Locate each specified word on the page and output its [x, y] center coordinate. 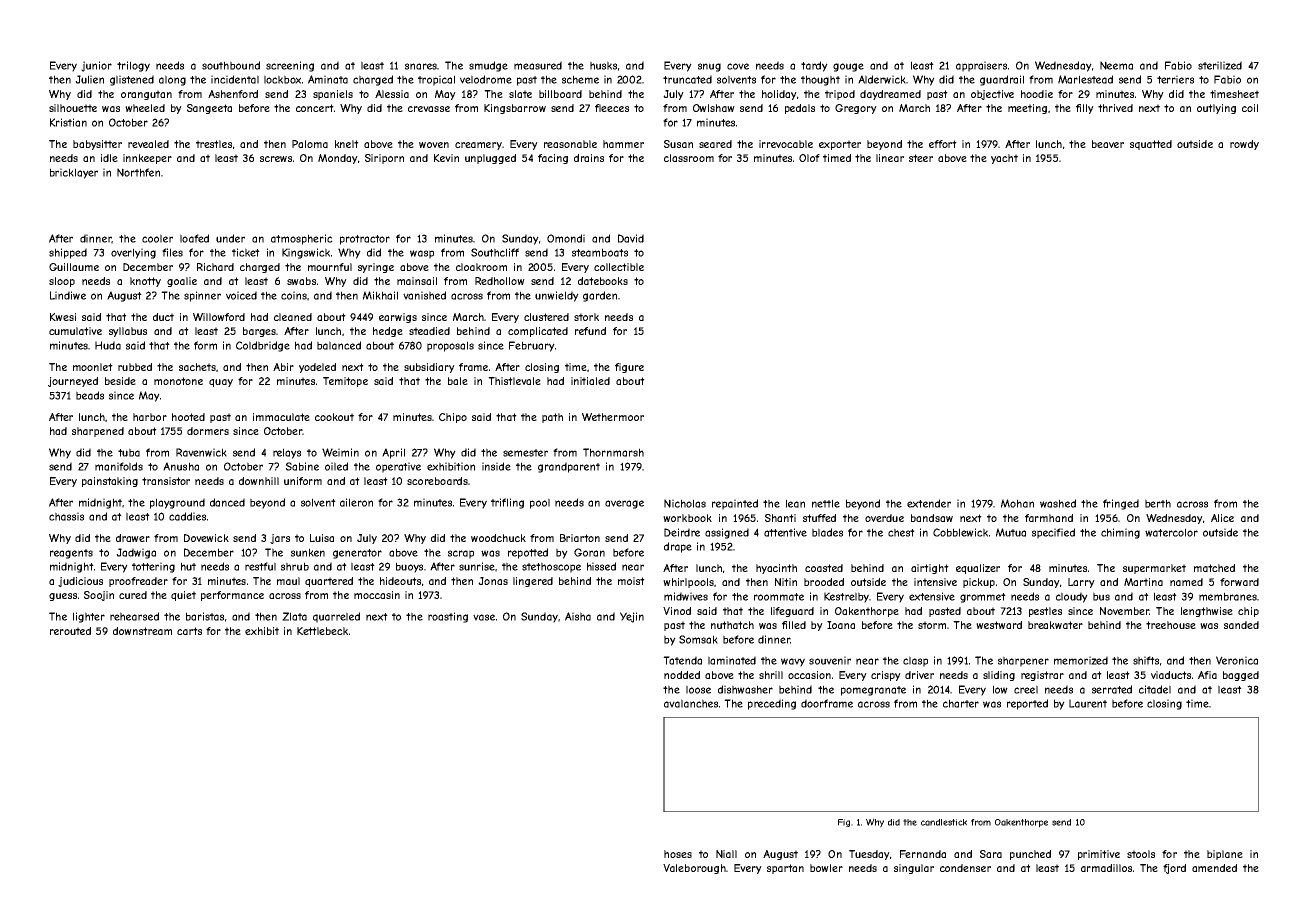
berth [1158, 503]
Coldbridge [263, 346]
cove [738, 66]
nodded [682, 675]
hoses [678, 854]
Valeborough [694, 869]
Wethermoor [613, 417]
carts [189, 631]
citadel [1155, 689]
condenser [965, 868]
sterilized [1220, 65]
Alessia [392, 94]
